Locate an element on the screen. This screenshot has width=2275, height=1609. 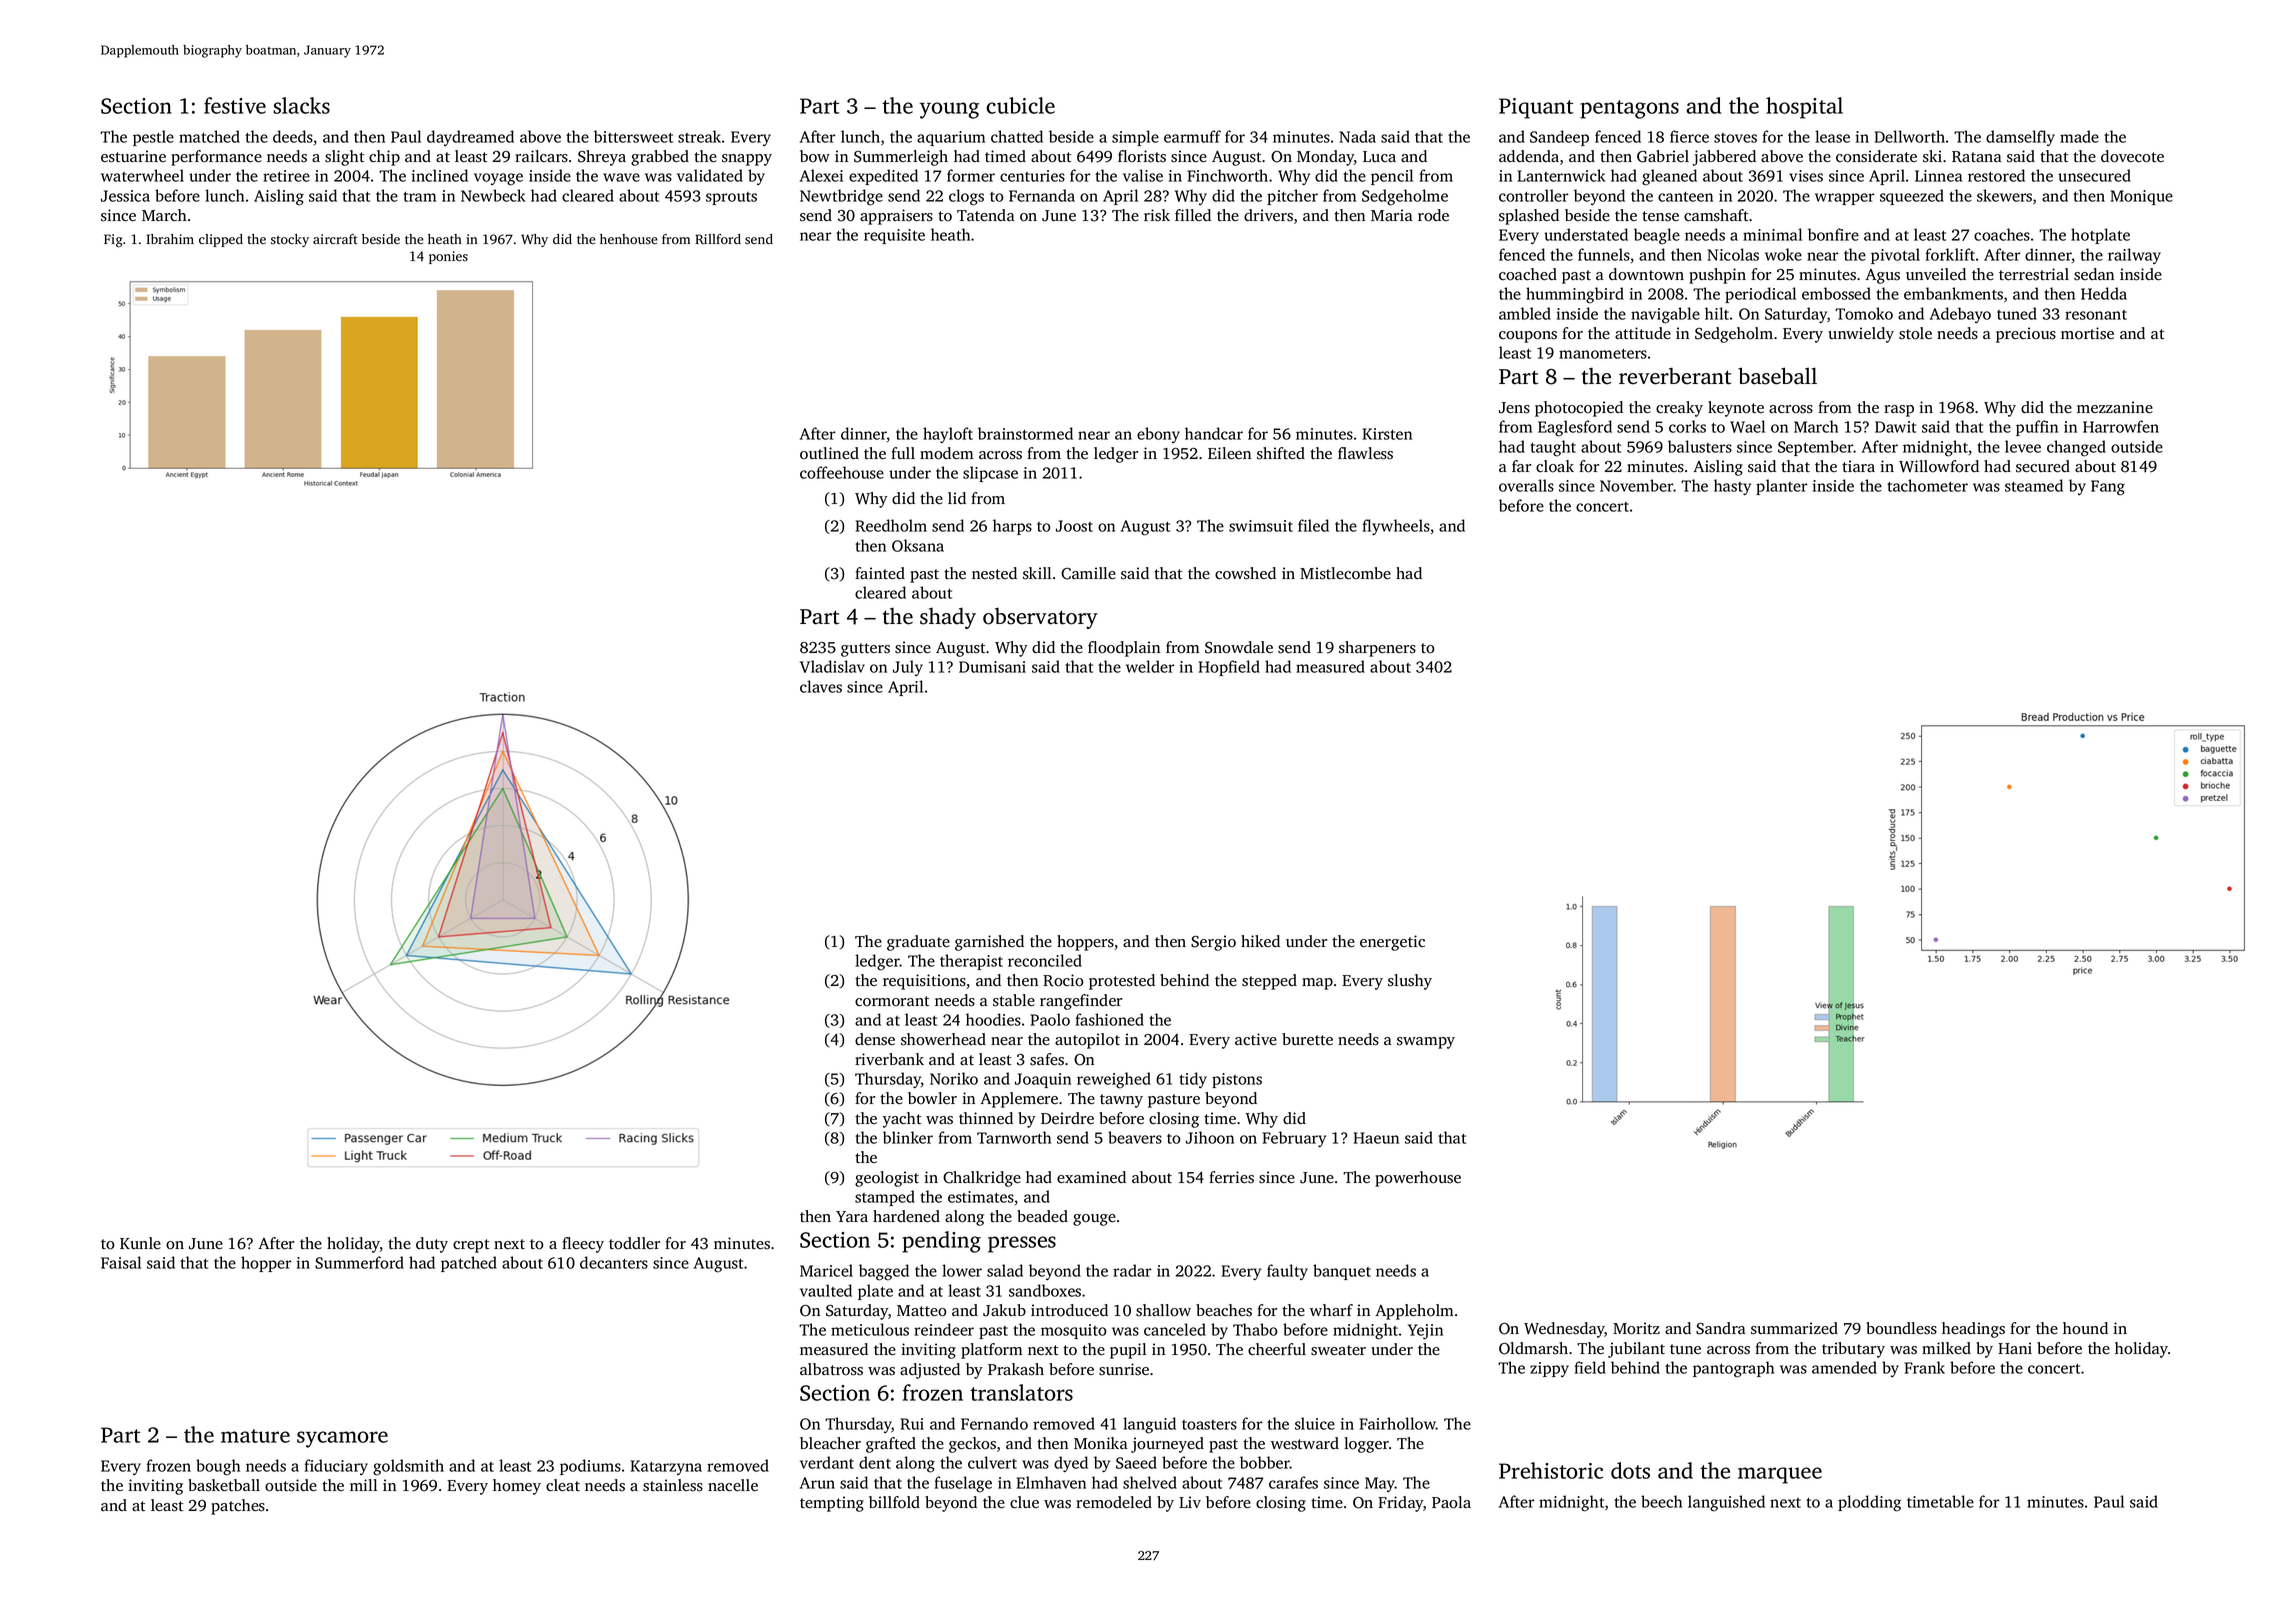
tachometer is located at coordinates (1927, 485).
